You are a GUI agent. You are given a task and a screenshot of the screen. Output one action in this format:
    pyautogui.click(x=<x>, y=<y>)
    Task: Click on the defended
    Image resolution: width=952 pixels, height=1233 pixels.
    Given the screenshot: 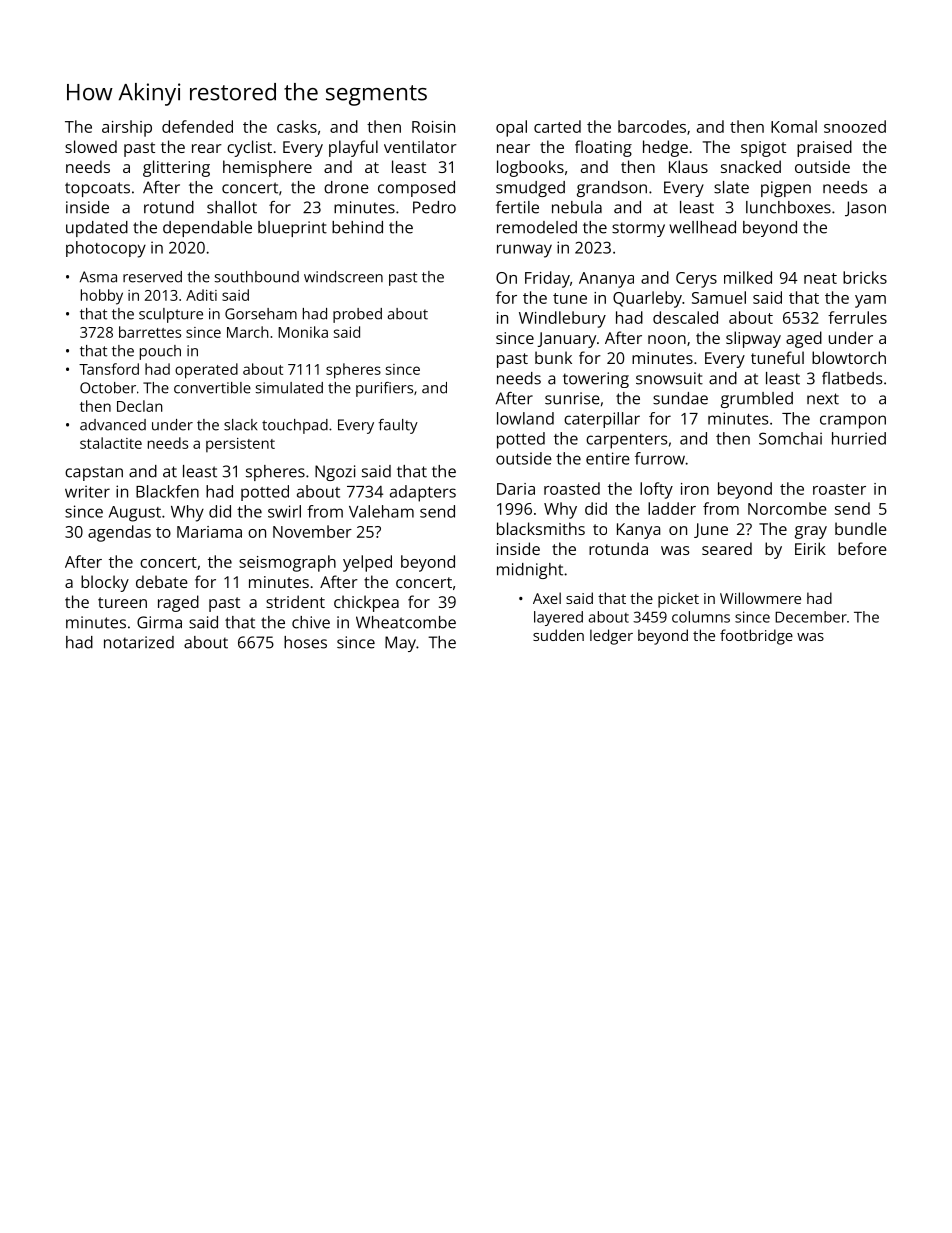 What is the action you would take?
    pyautogui.click(x=197, y=126)
